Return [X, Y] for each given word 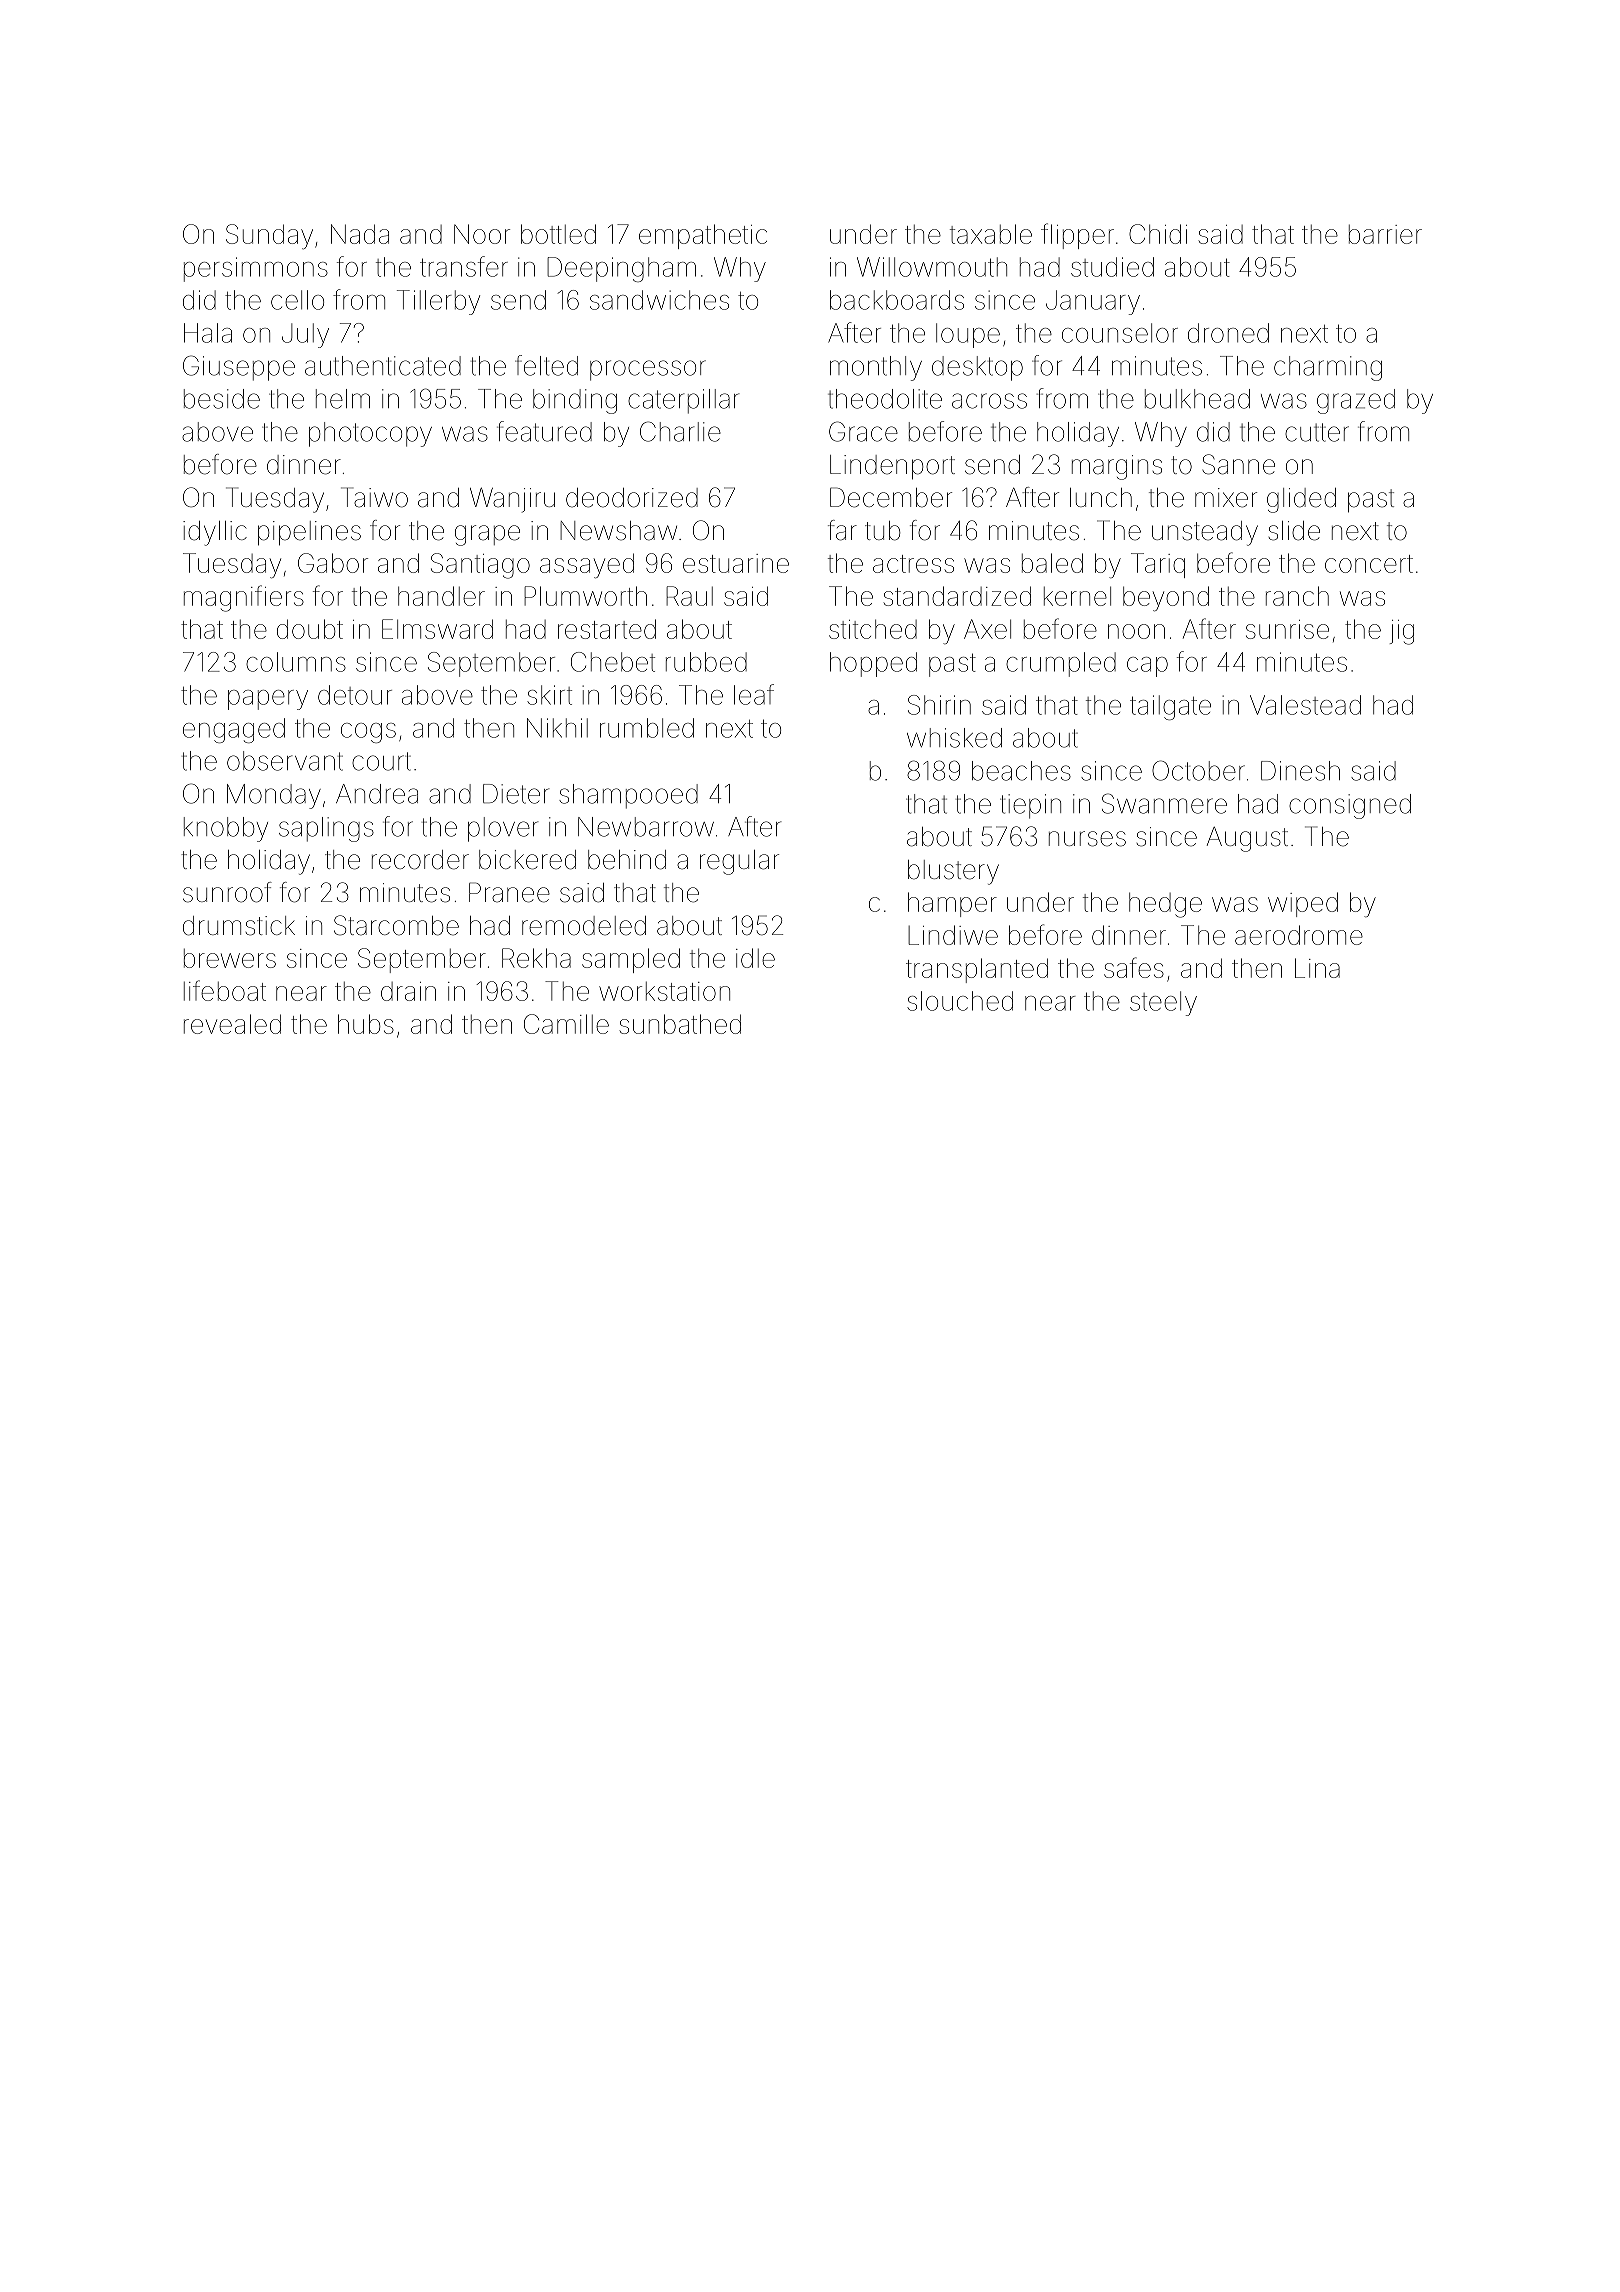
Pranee [509, 892]
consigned [1350, 806]
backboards [897, 300]
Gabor [333, 563]
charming [1328, 368]
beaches [1021, 771]
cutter [1317, 432]
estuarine [736, 563]
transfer [464, 266]
